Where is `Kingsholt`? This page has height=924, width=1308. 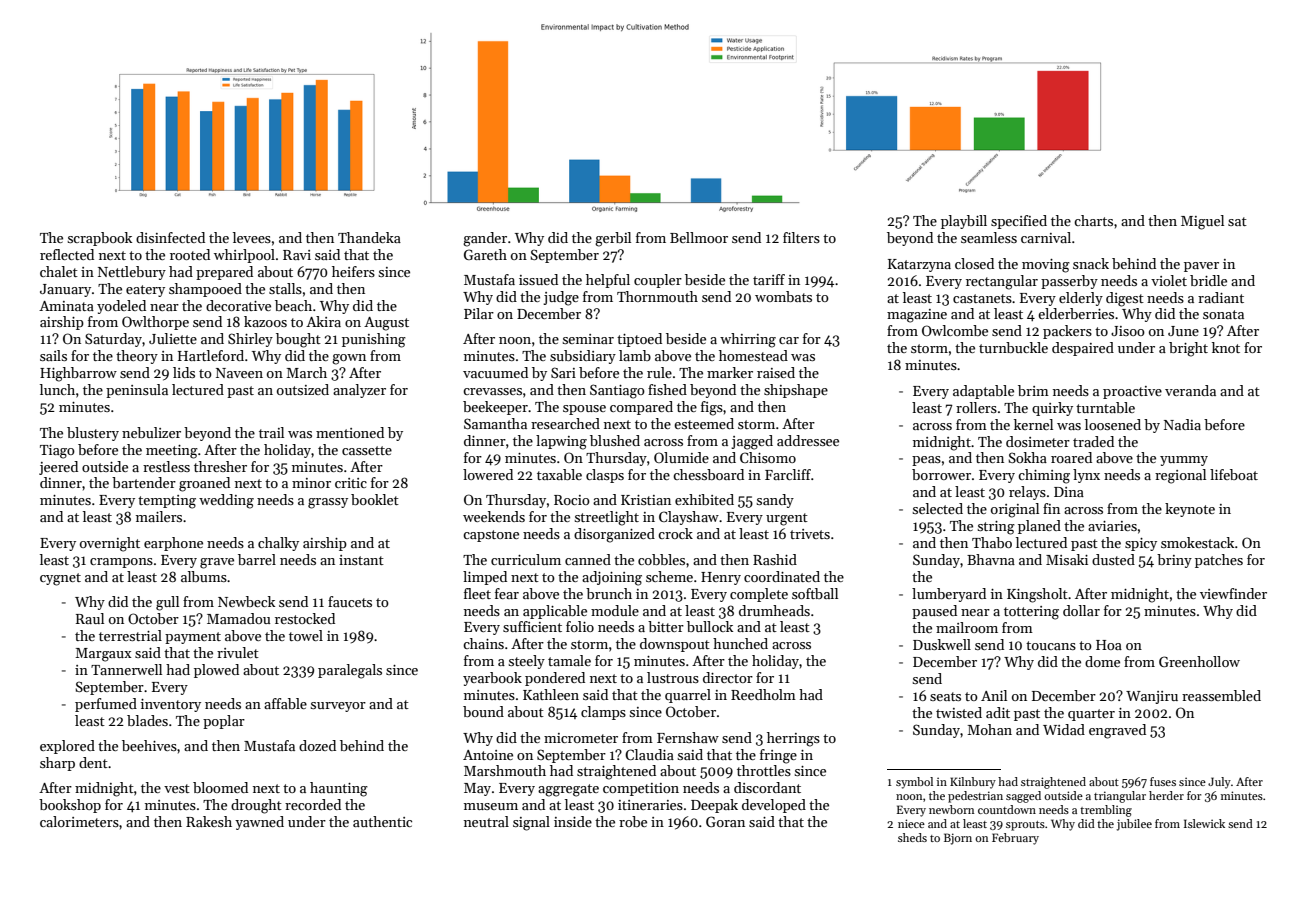
Kingsholt is located at coordinates (1037, 595).
